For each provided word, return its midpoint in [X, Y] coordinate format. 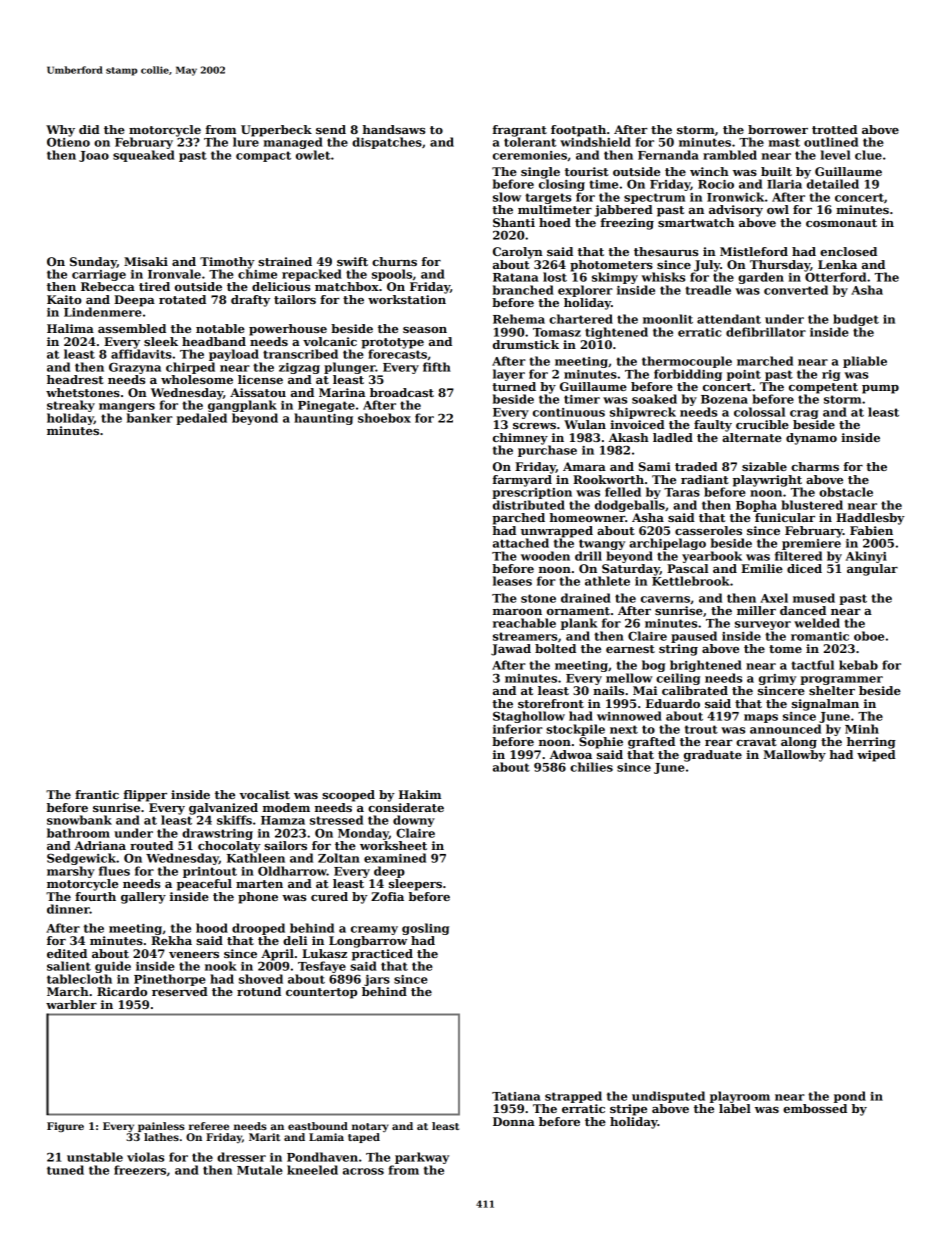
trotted [834, 129]
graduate [713, 756]
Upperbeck [276, 131]
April [277, 955]
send [331, 129]
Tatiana [516, 1096]
